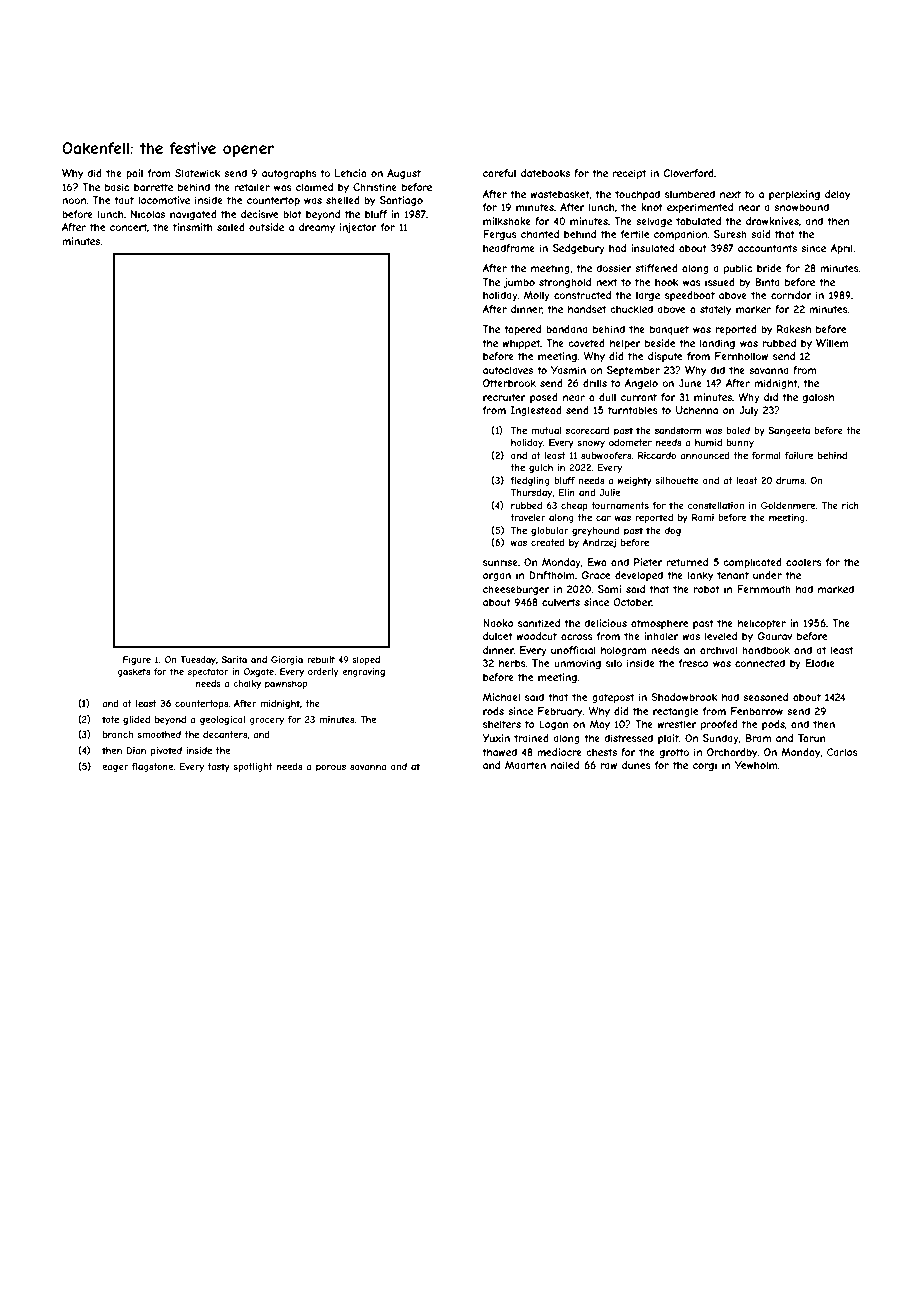  I want to click on pail, so click(134, 174).
